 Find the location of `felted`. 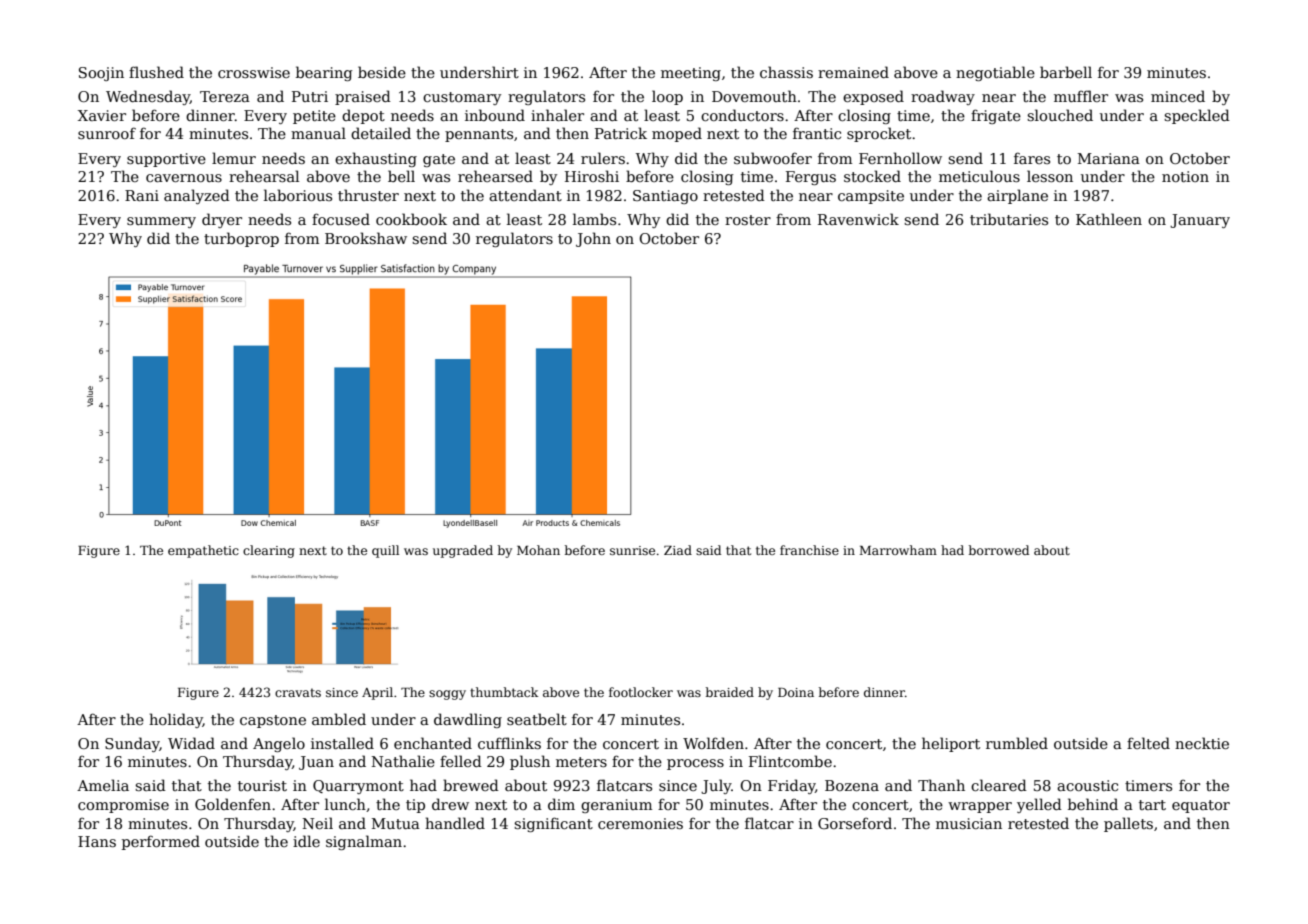

felted is located at coordinates (1148, 743).
